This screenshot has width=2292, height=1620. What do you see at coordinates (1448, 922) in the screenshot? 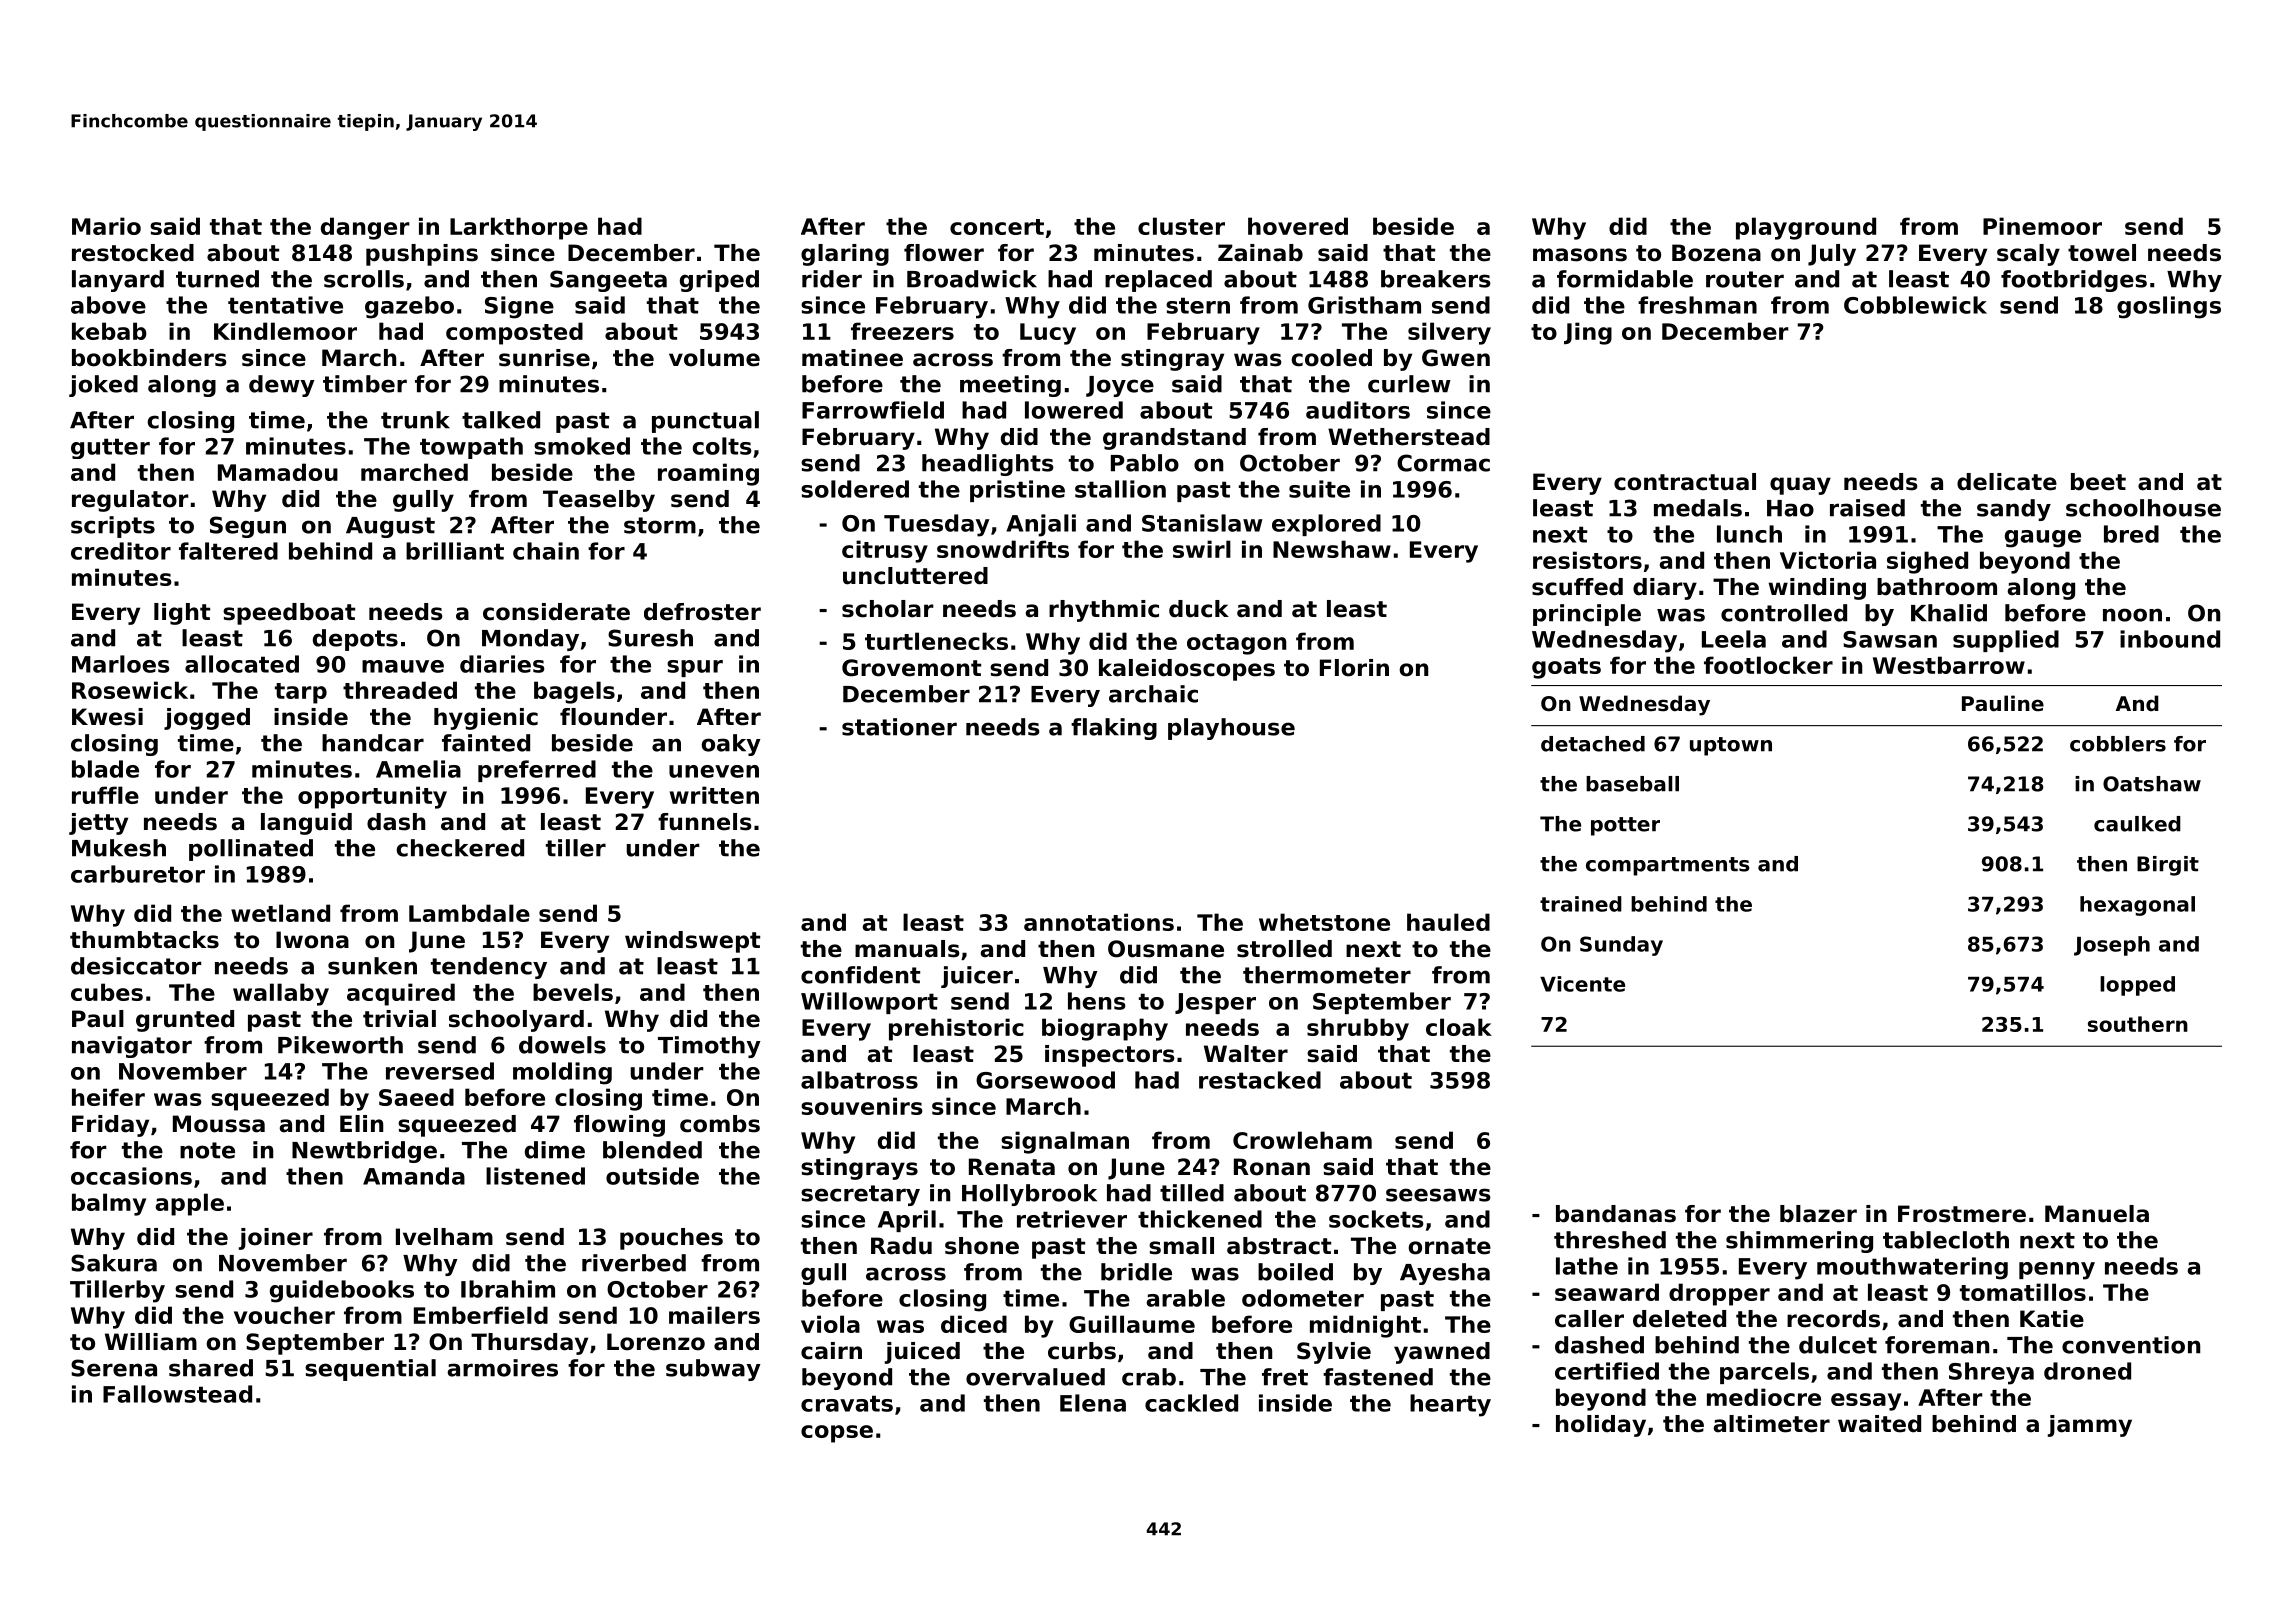
I see `hauled` at bounding box center [1448, 922].
